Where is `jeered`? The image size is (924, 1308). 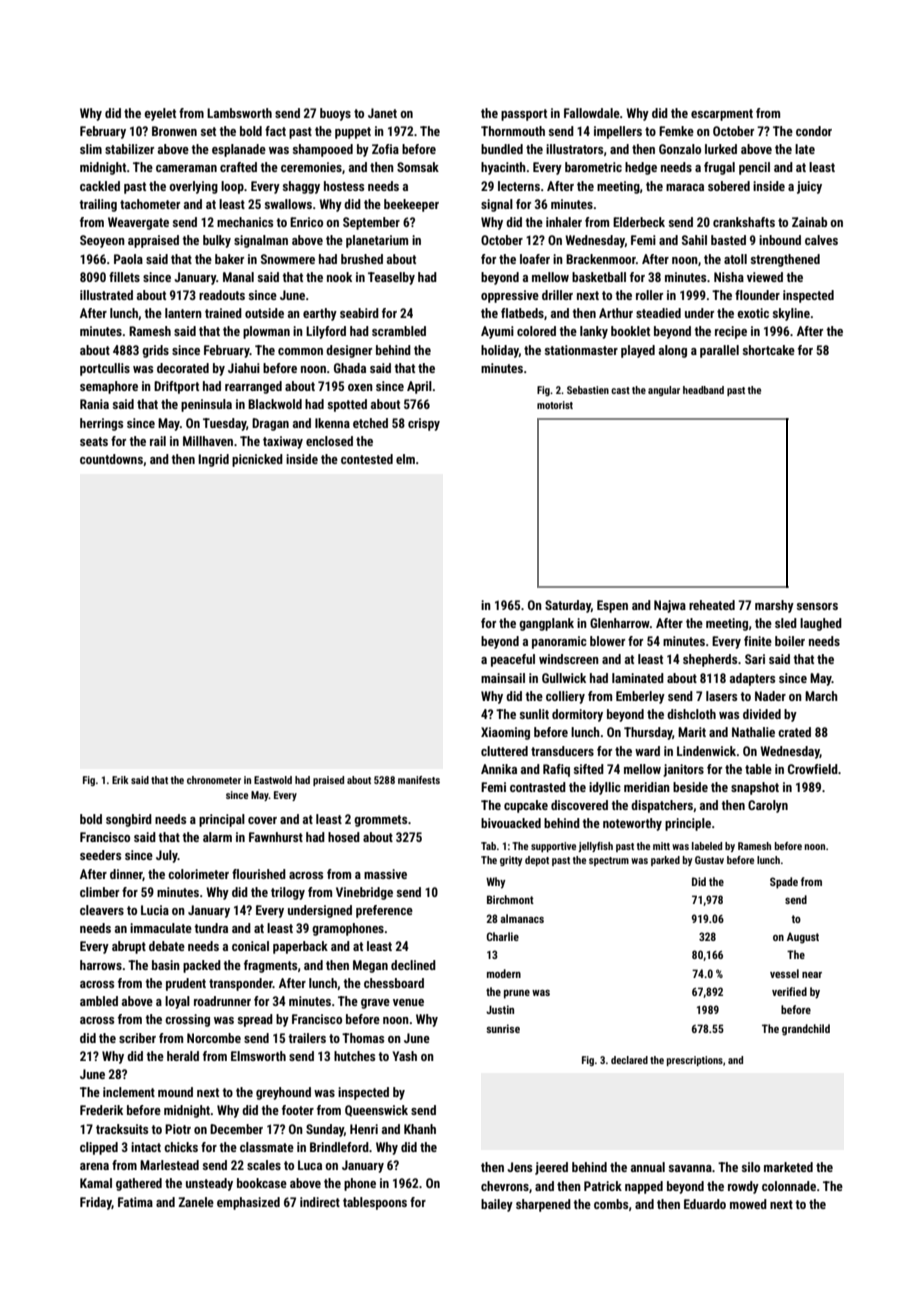
jeered is located at coordinates (551, 1168).
